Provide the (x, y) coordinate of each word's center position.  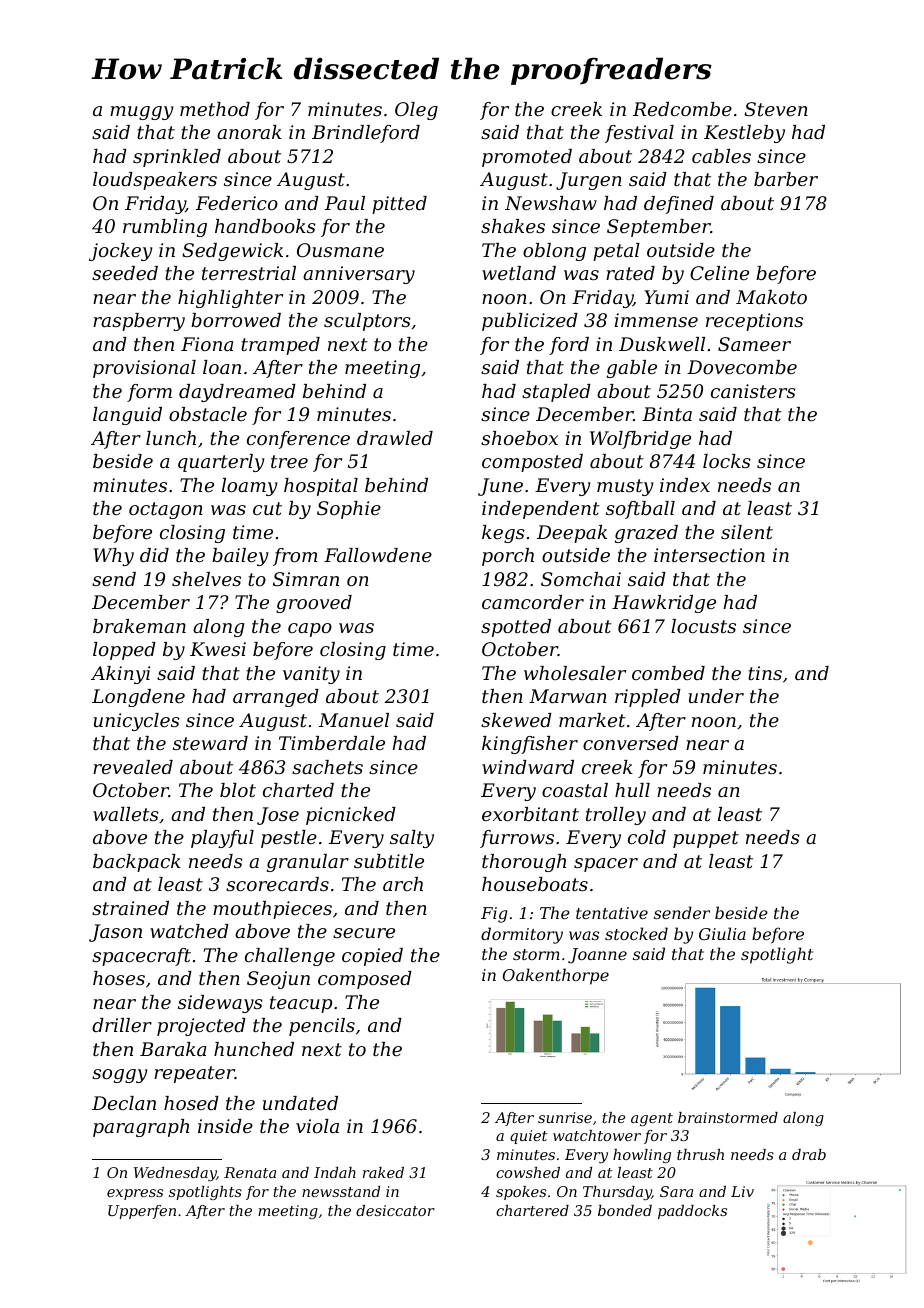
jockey (120, 252)
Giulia (722, 933)
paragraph (141, 1128)
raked (383, 1172)
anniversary (359, 275)
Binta (667, 414)
